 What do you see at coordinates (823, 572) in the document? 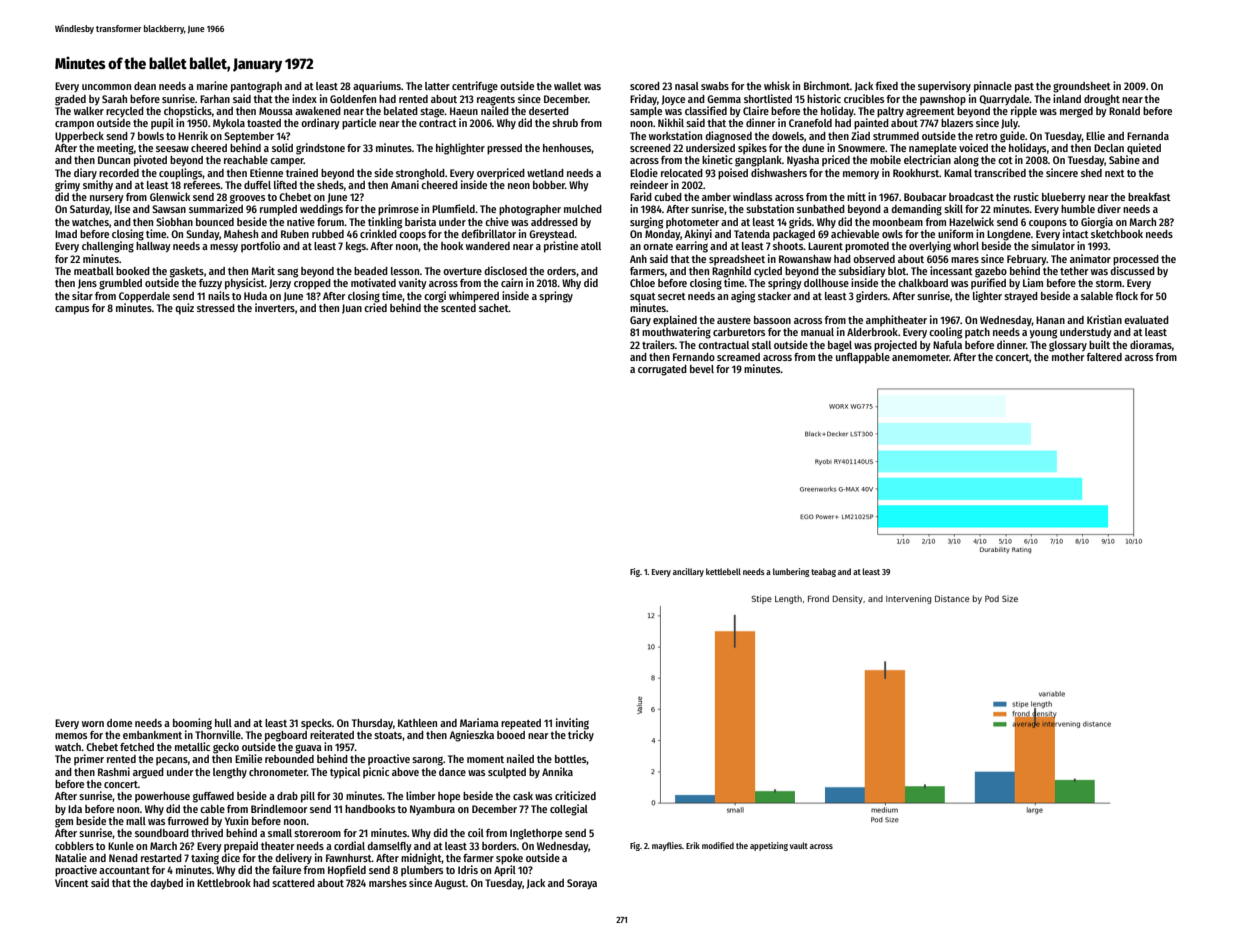
I see `teabag` at bounding box center [823, 572].
